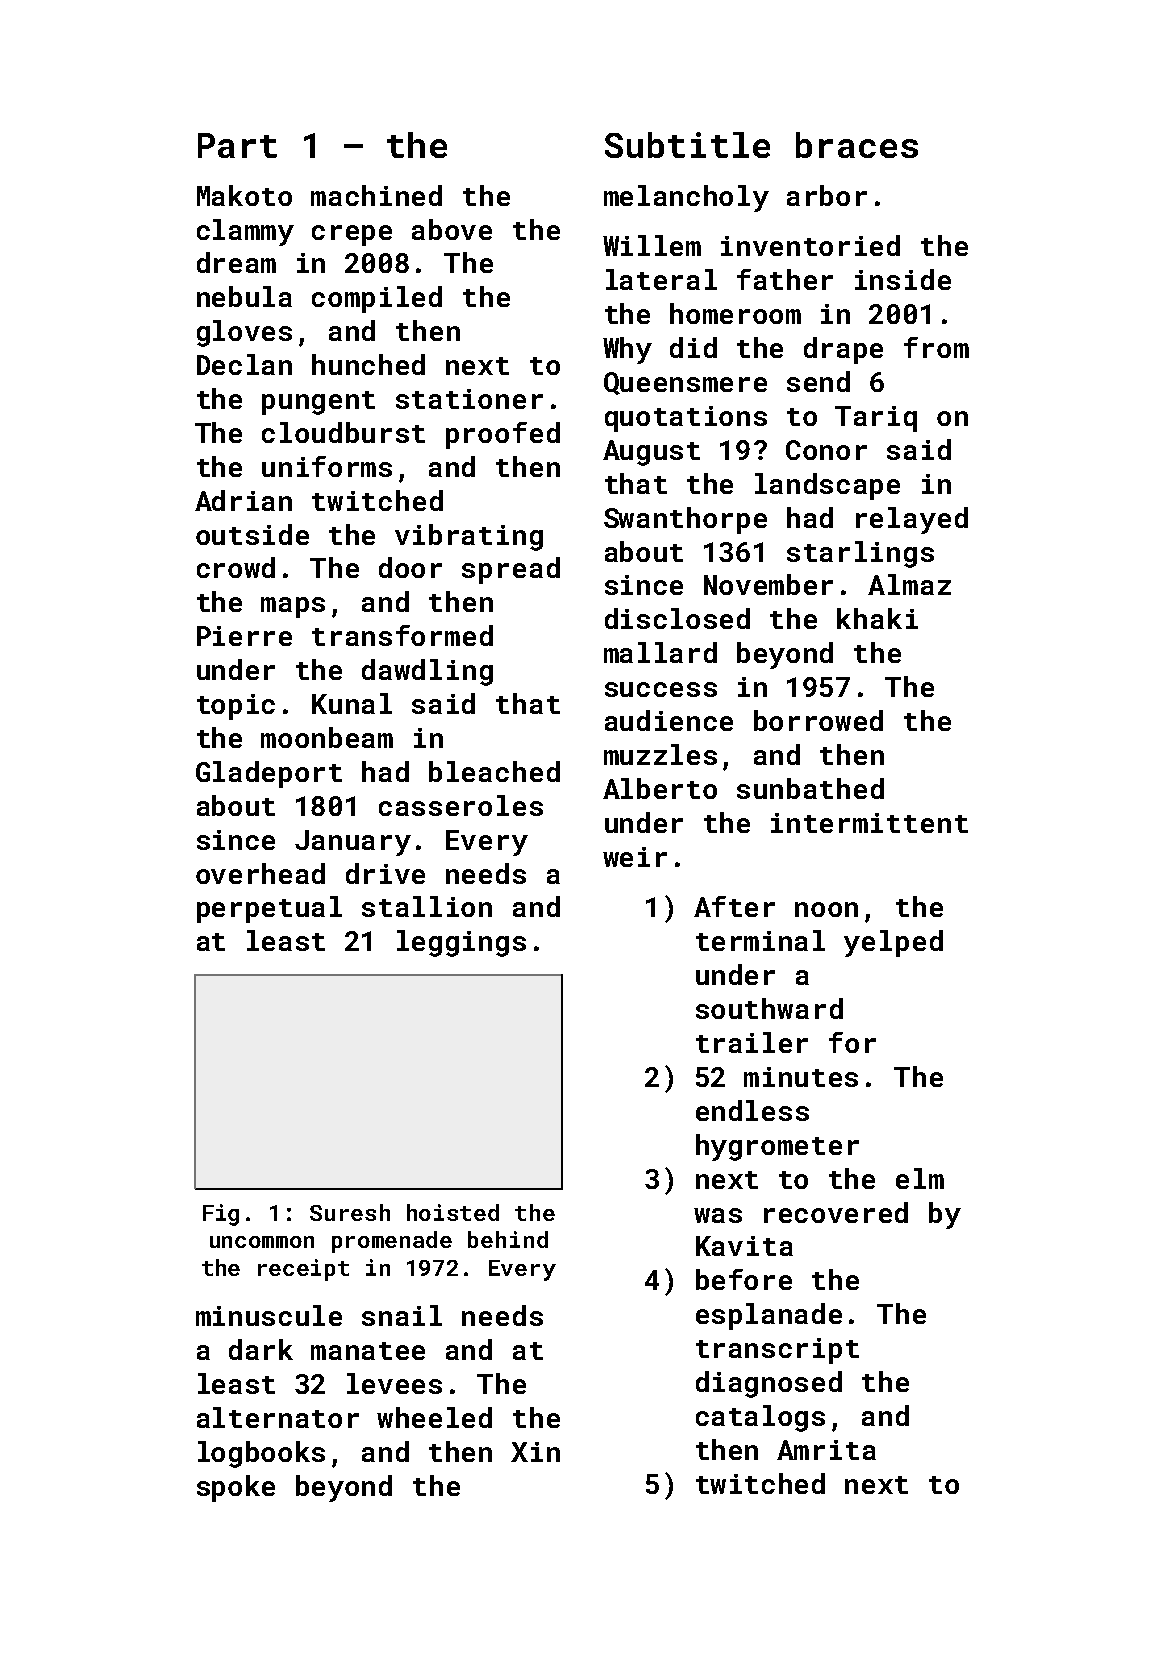 This screenshot has width=1165, height=1654. Describe the element at coordinates (508, 1239) in the screenshot. I see `behind` at that location.
